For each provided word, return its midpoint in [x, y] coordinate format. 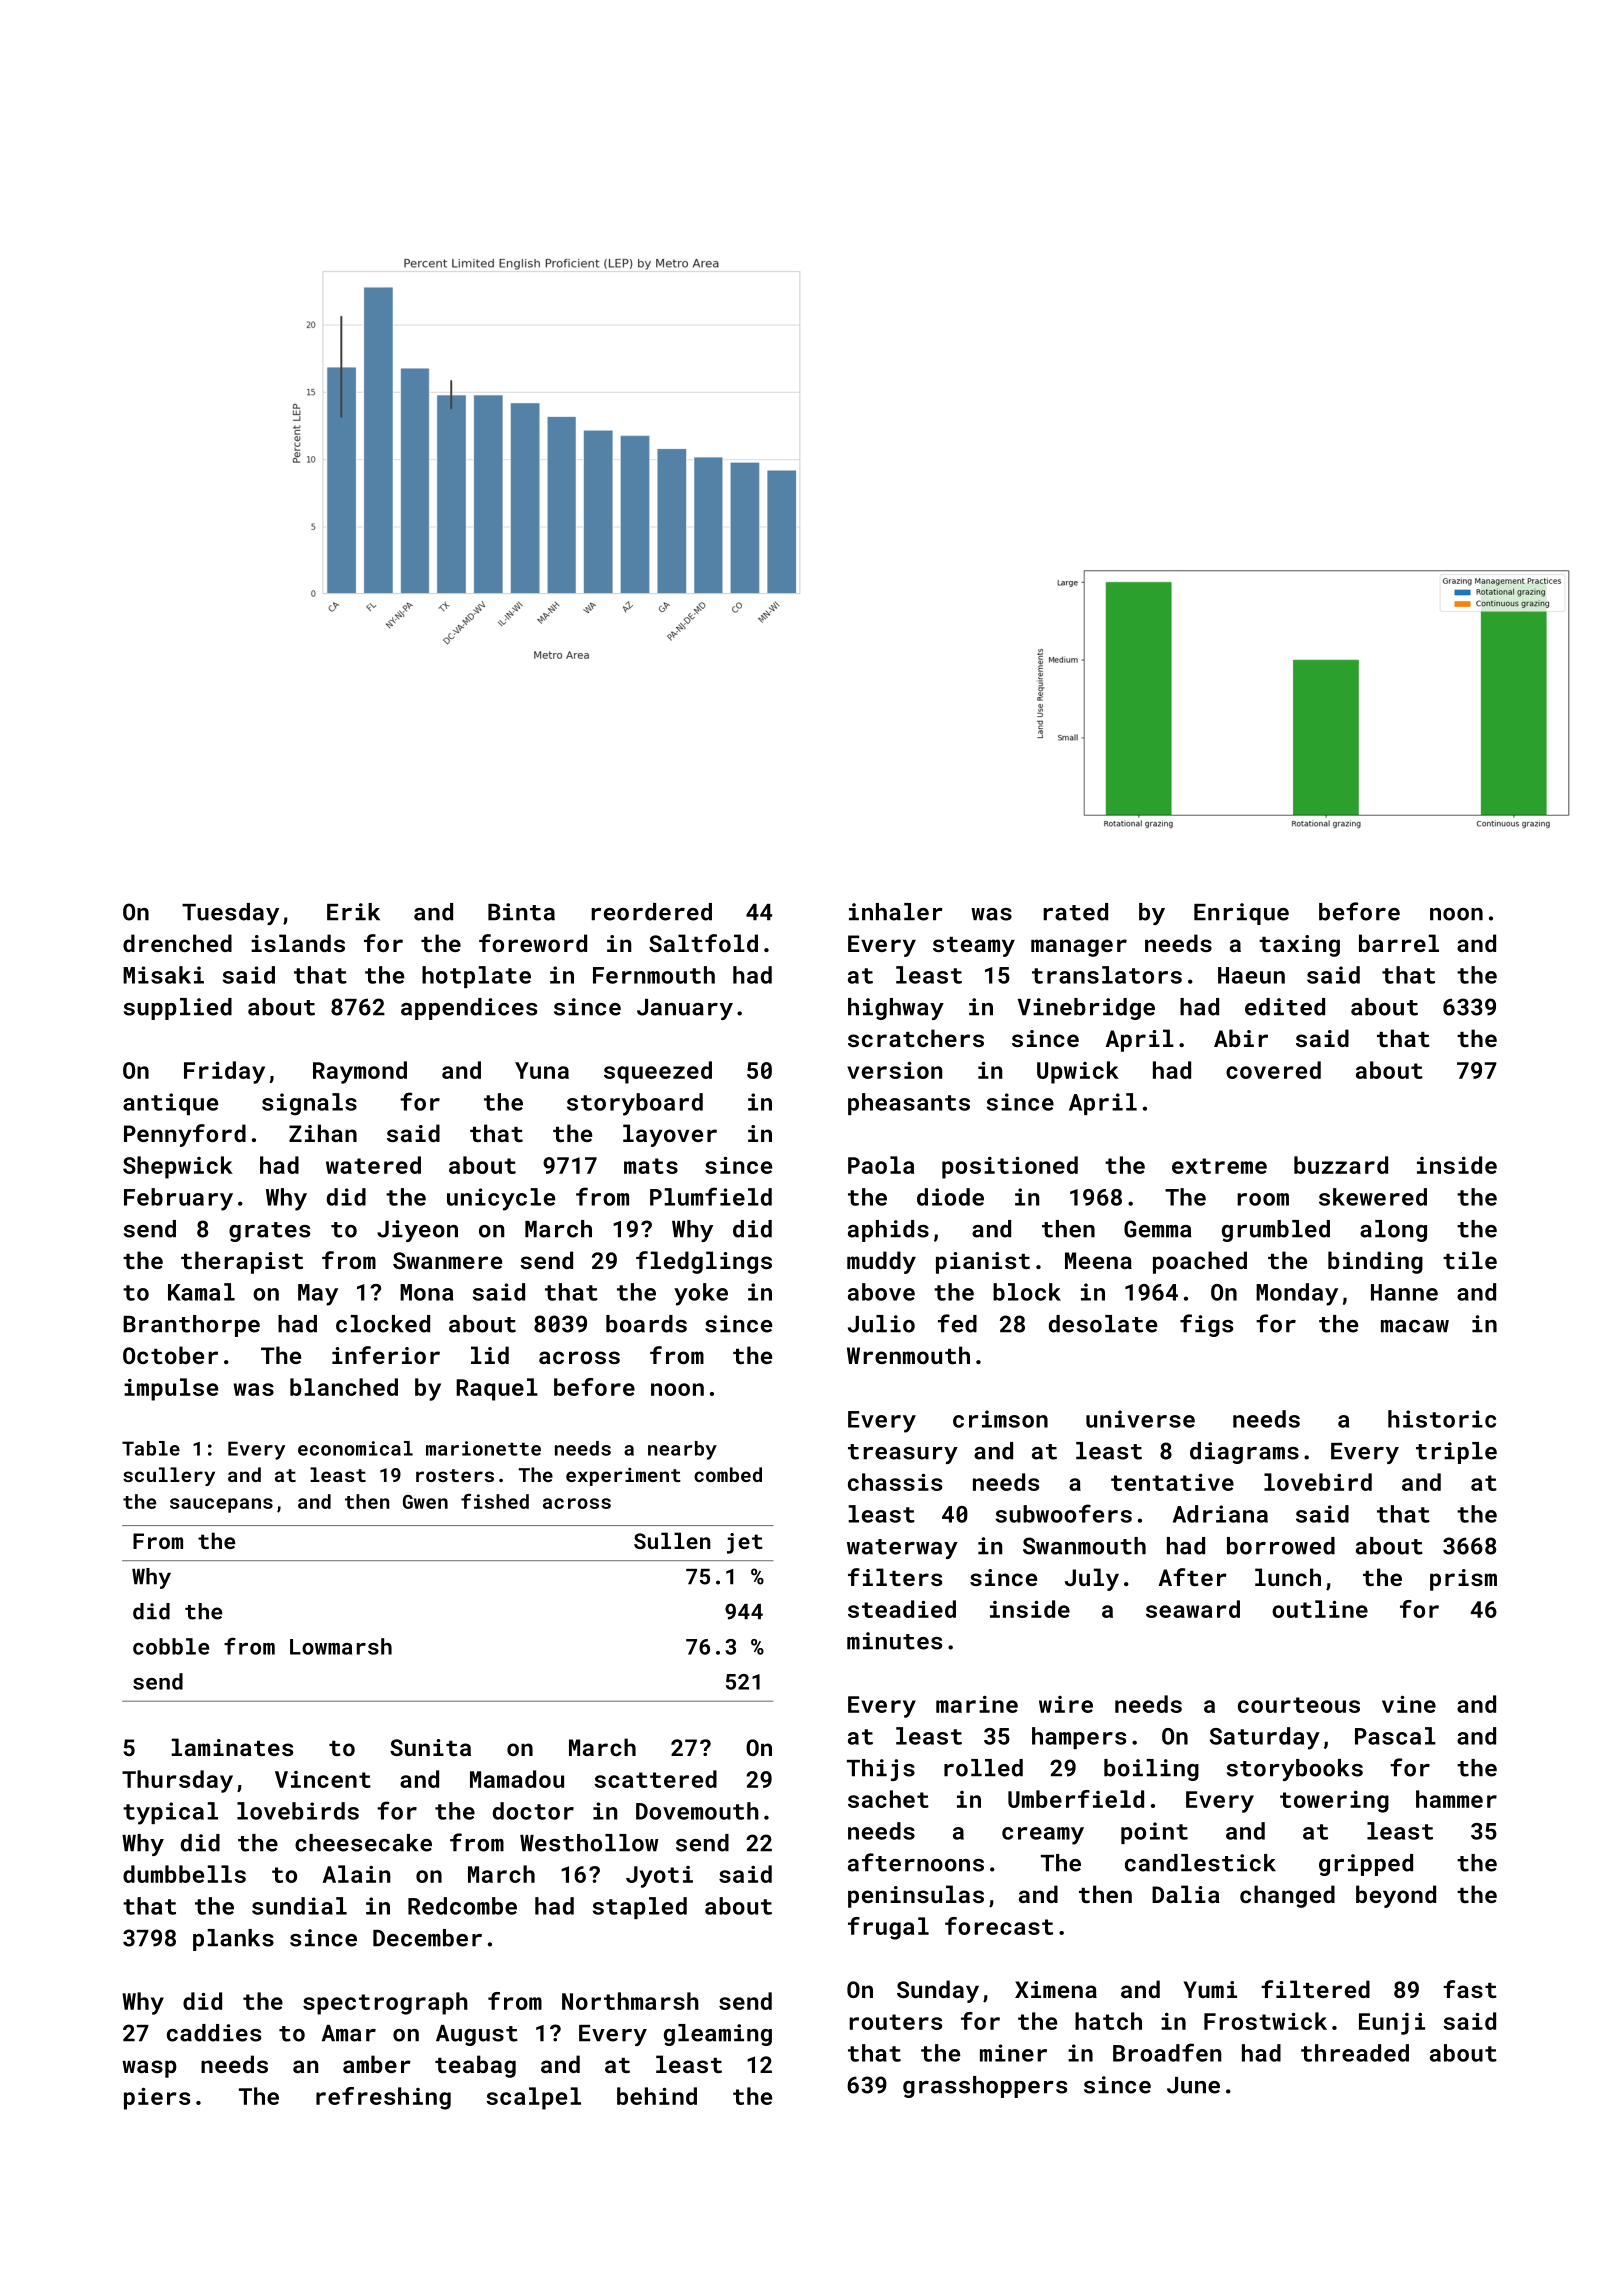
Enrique [1241, 914]
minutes [894, 1641]
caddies [214, 2033]
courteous [1299, 1705]
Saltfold [703, 943]
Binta [521, 912]
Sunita [430, 1747]
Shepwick [178, 1167]
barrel [1399, 943]
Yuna [542, 1070]
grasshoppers [985, 2087]
